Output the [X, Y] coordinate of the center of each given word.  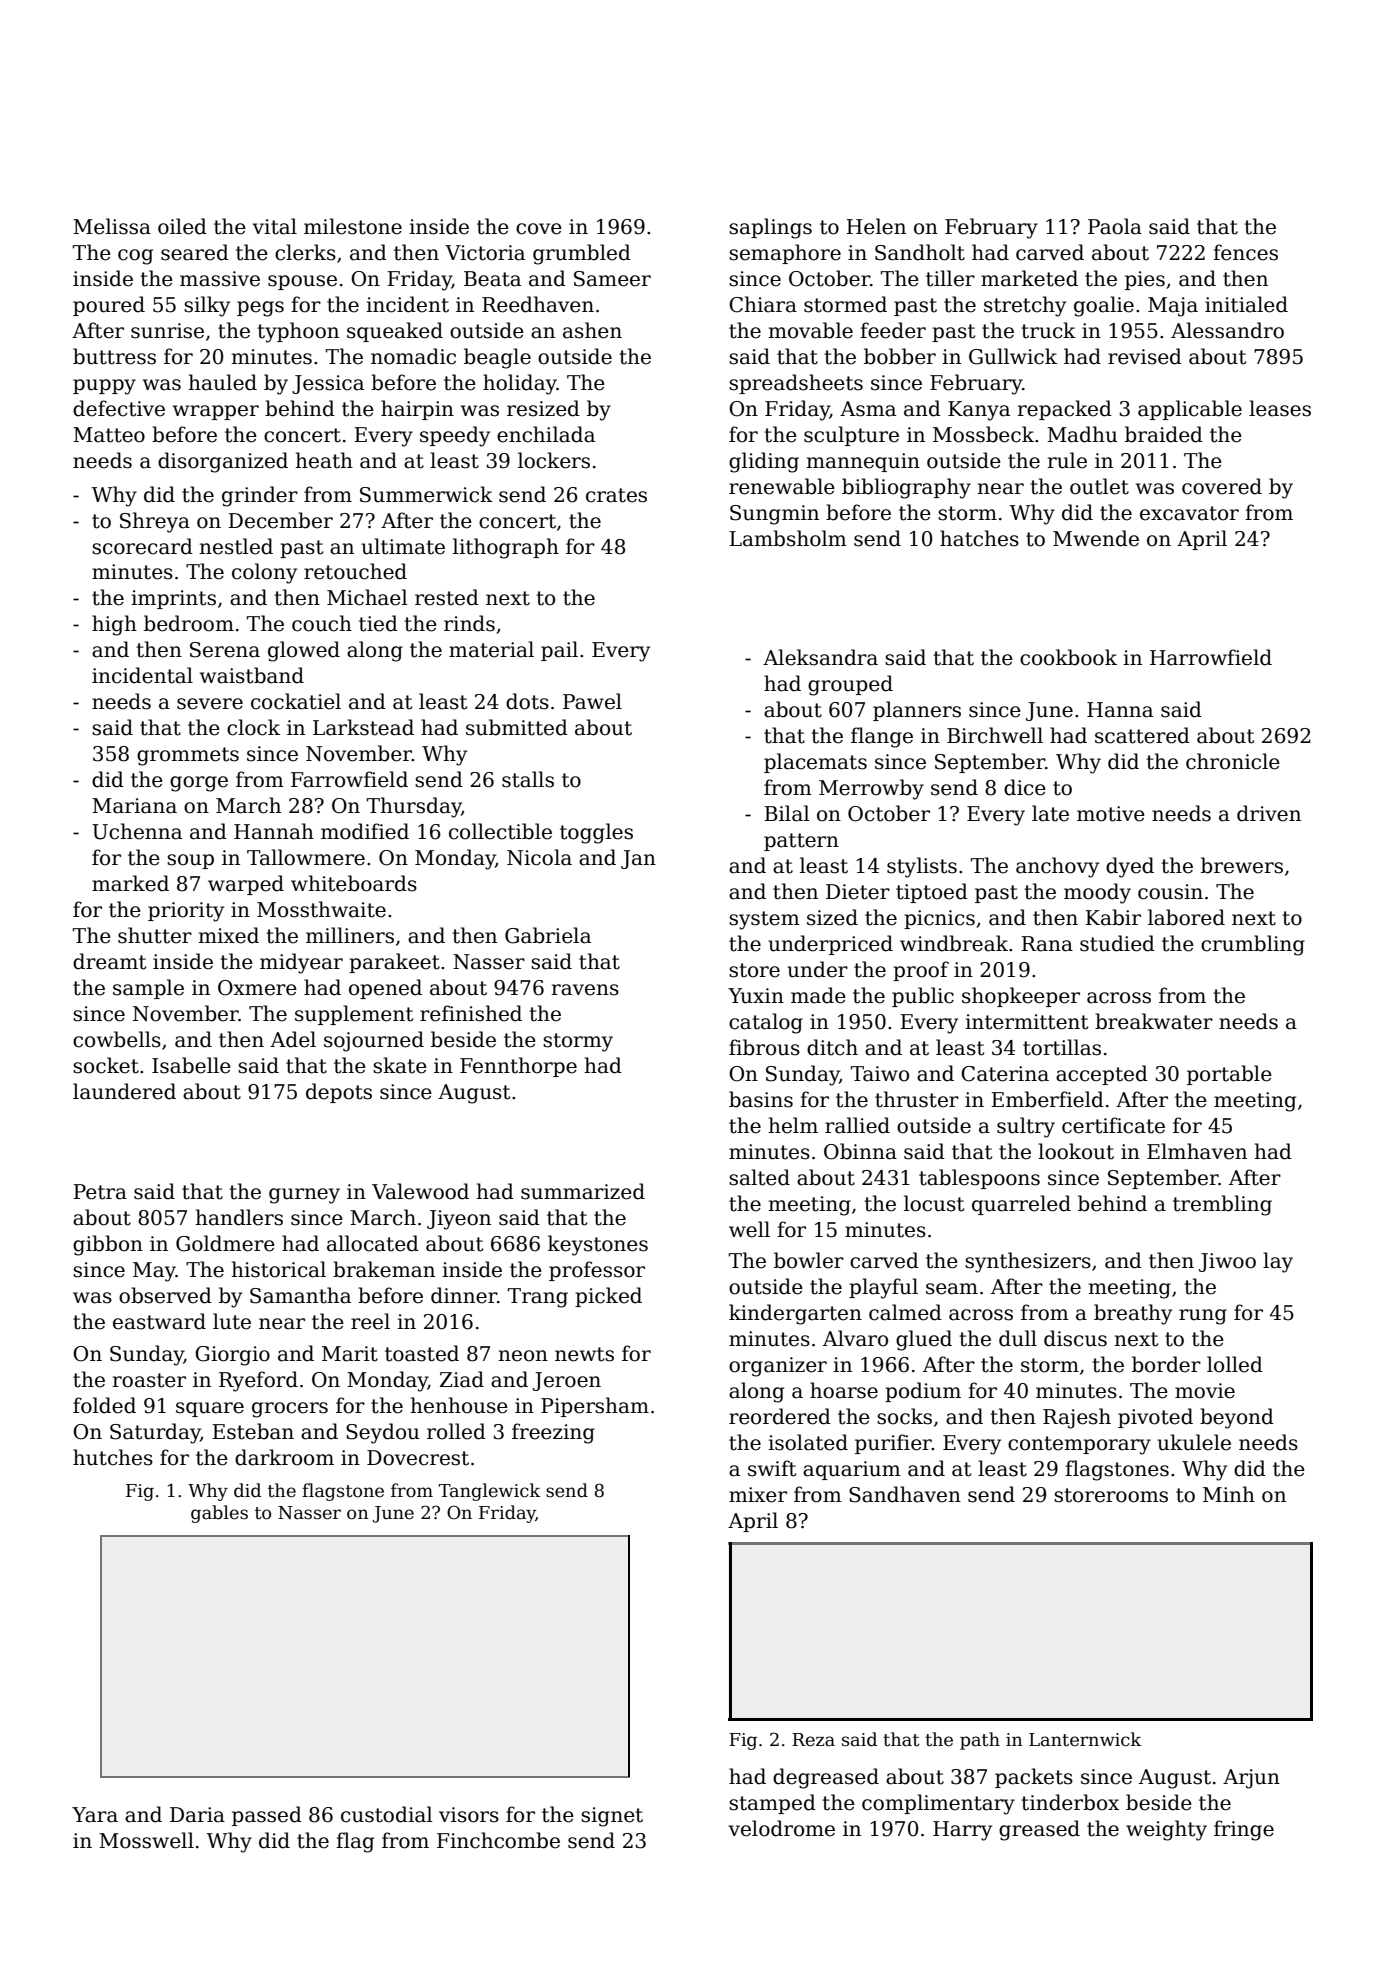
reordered [780, 1416]
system [764, 920]
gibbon [108, 1245]
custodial [387, 1814]
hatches [979, 538]
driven [1269, 813]
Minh [1229, 1494]
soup [190, 861]
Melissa [112, 226]
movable [810, 330]
